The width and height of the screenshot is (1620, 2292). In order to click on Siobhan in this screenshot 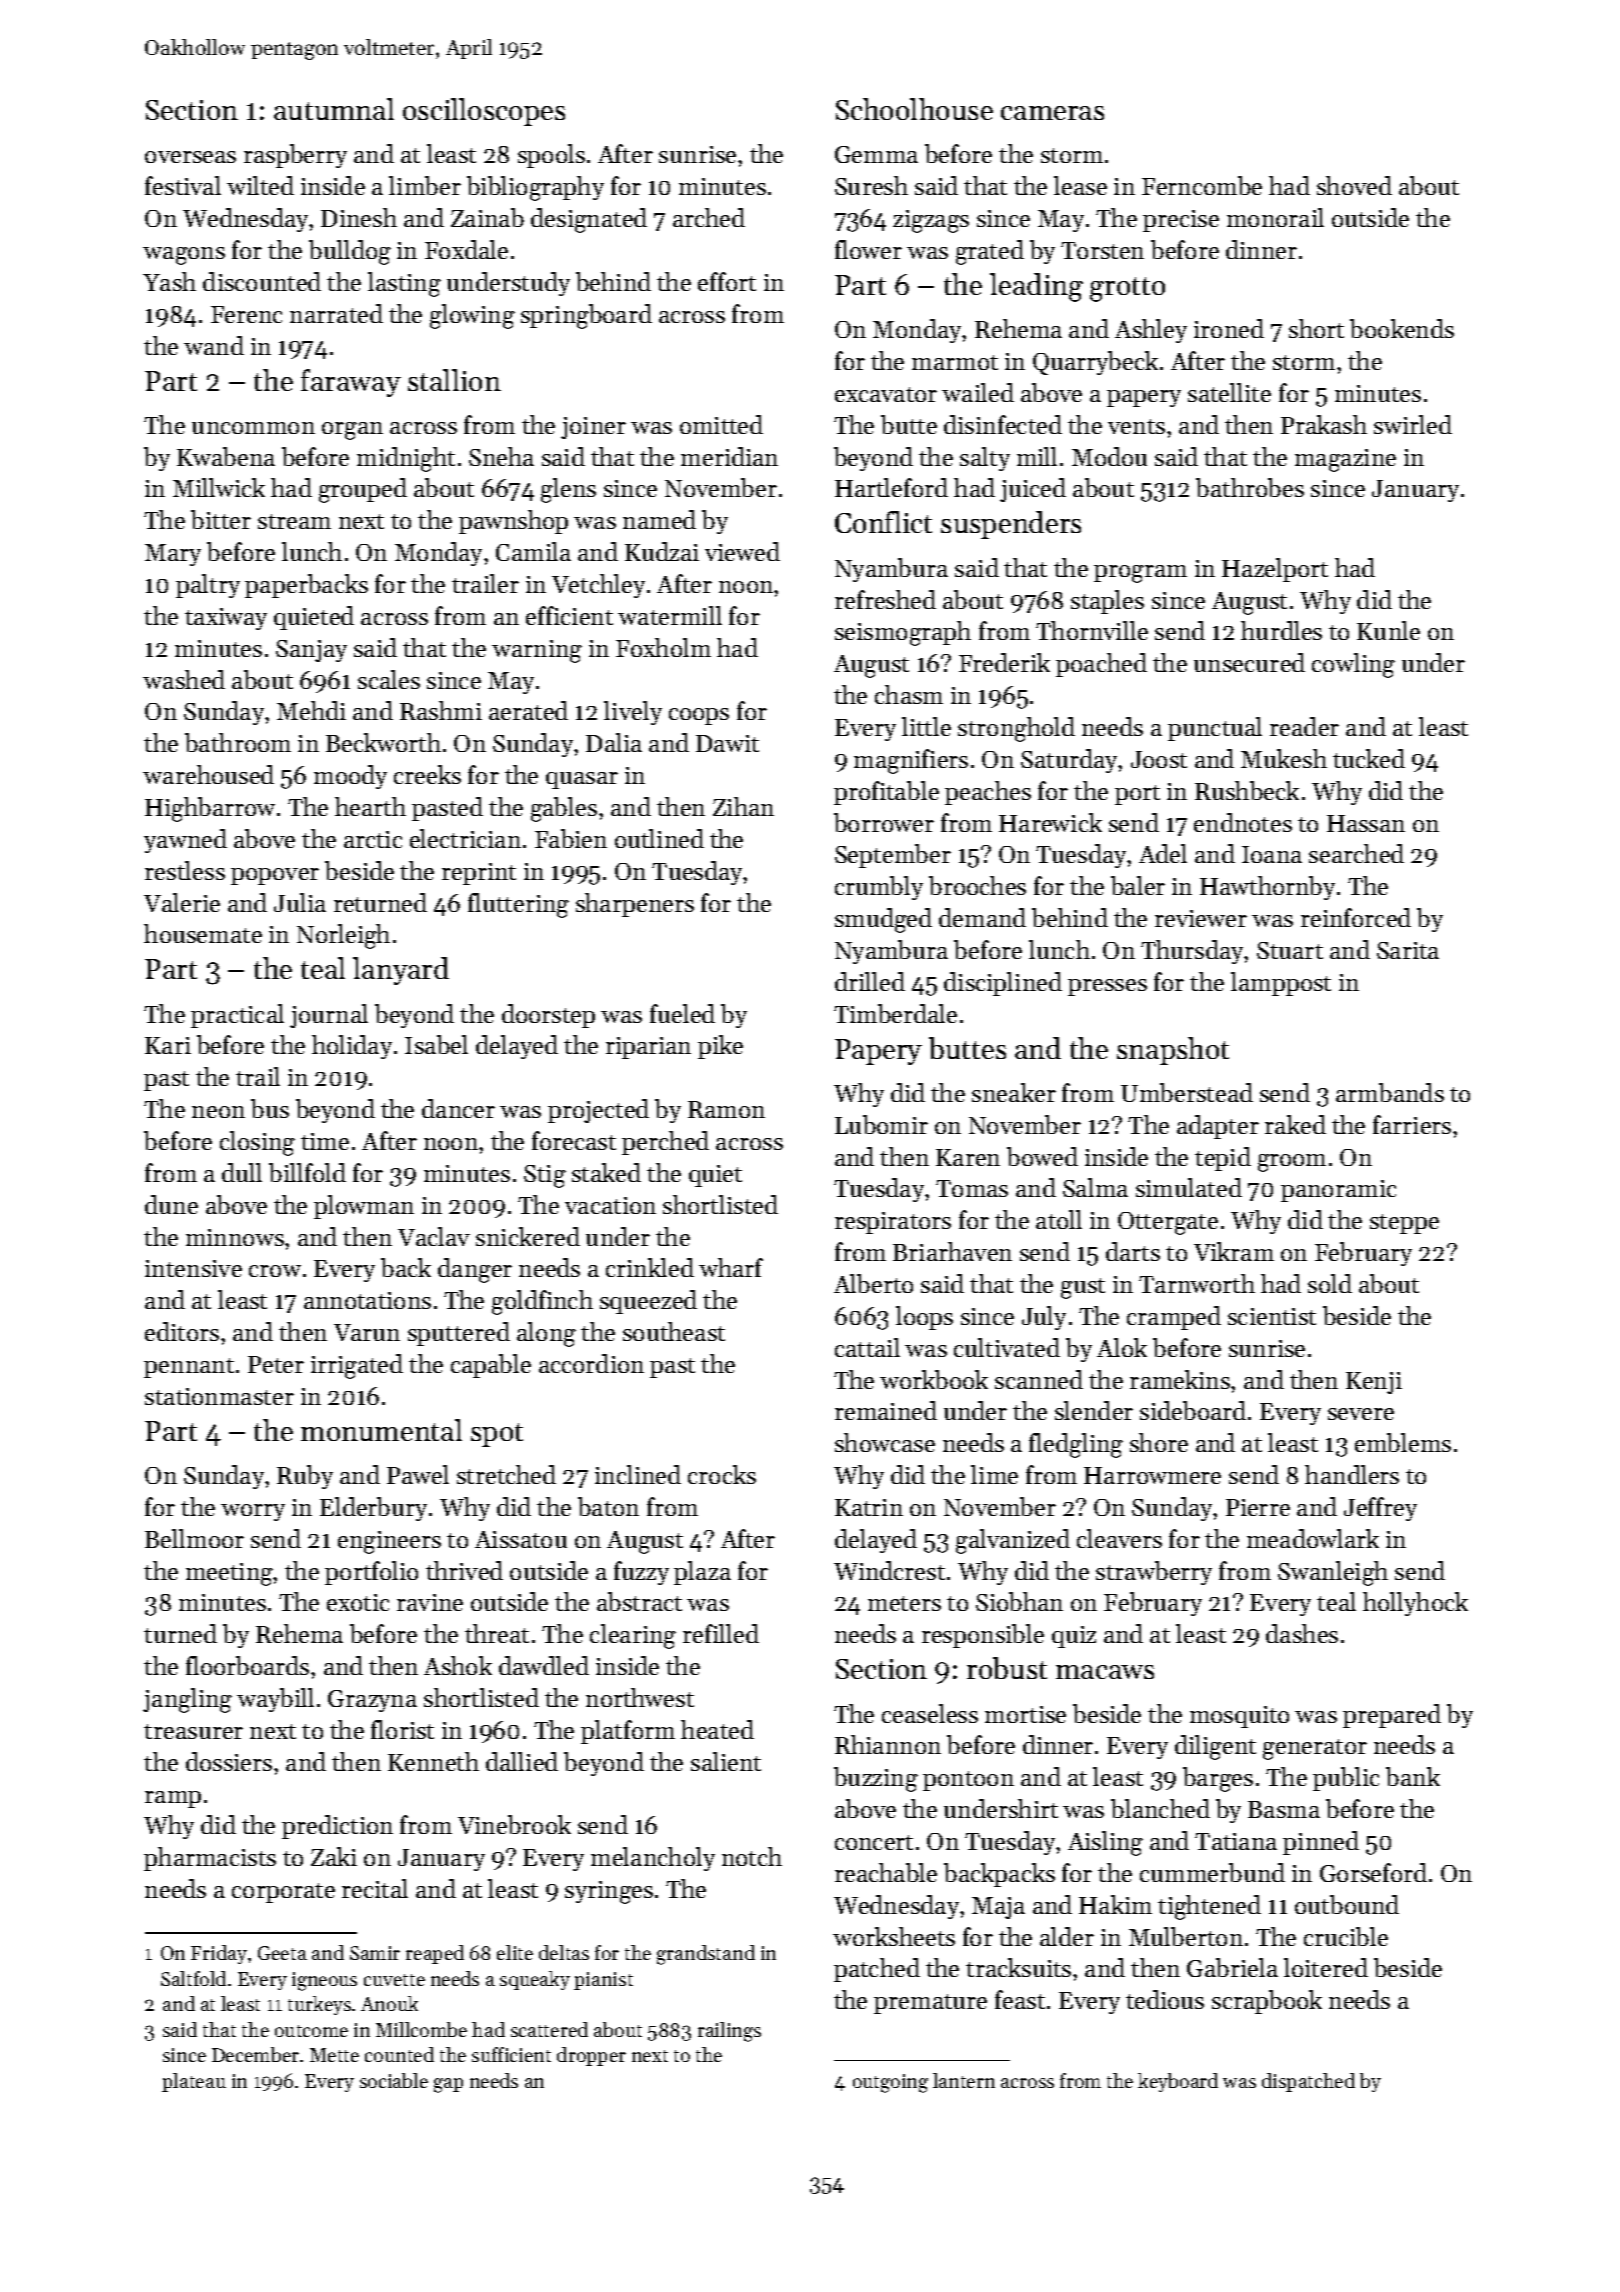, I will do `click(1019, 1601)`.
